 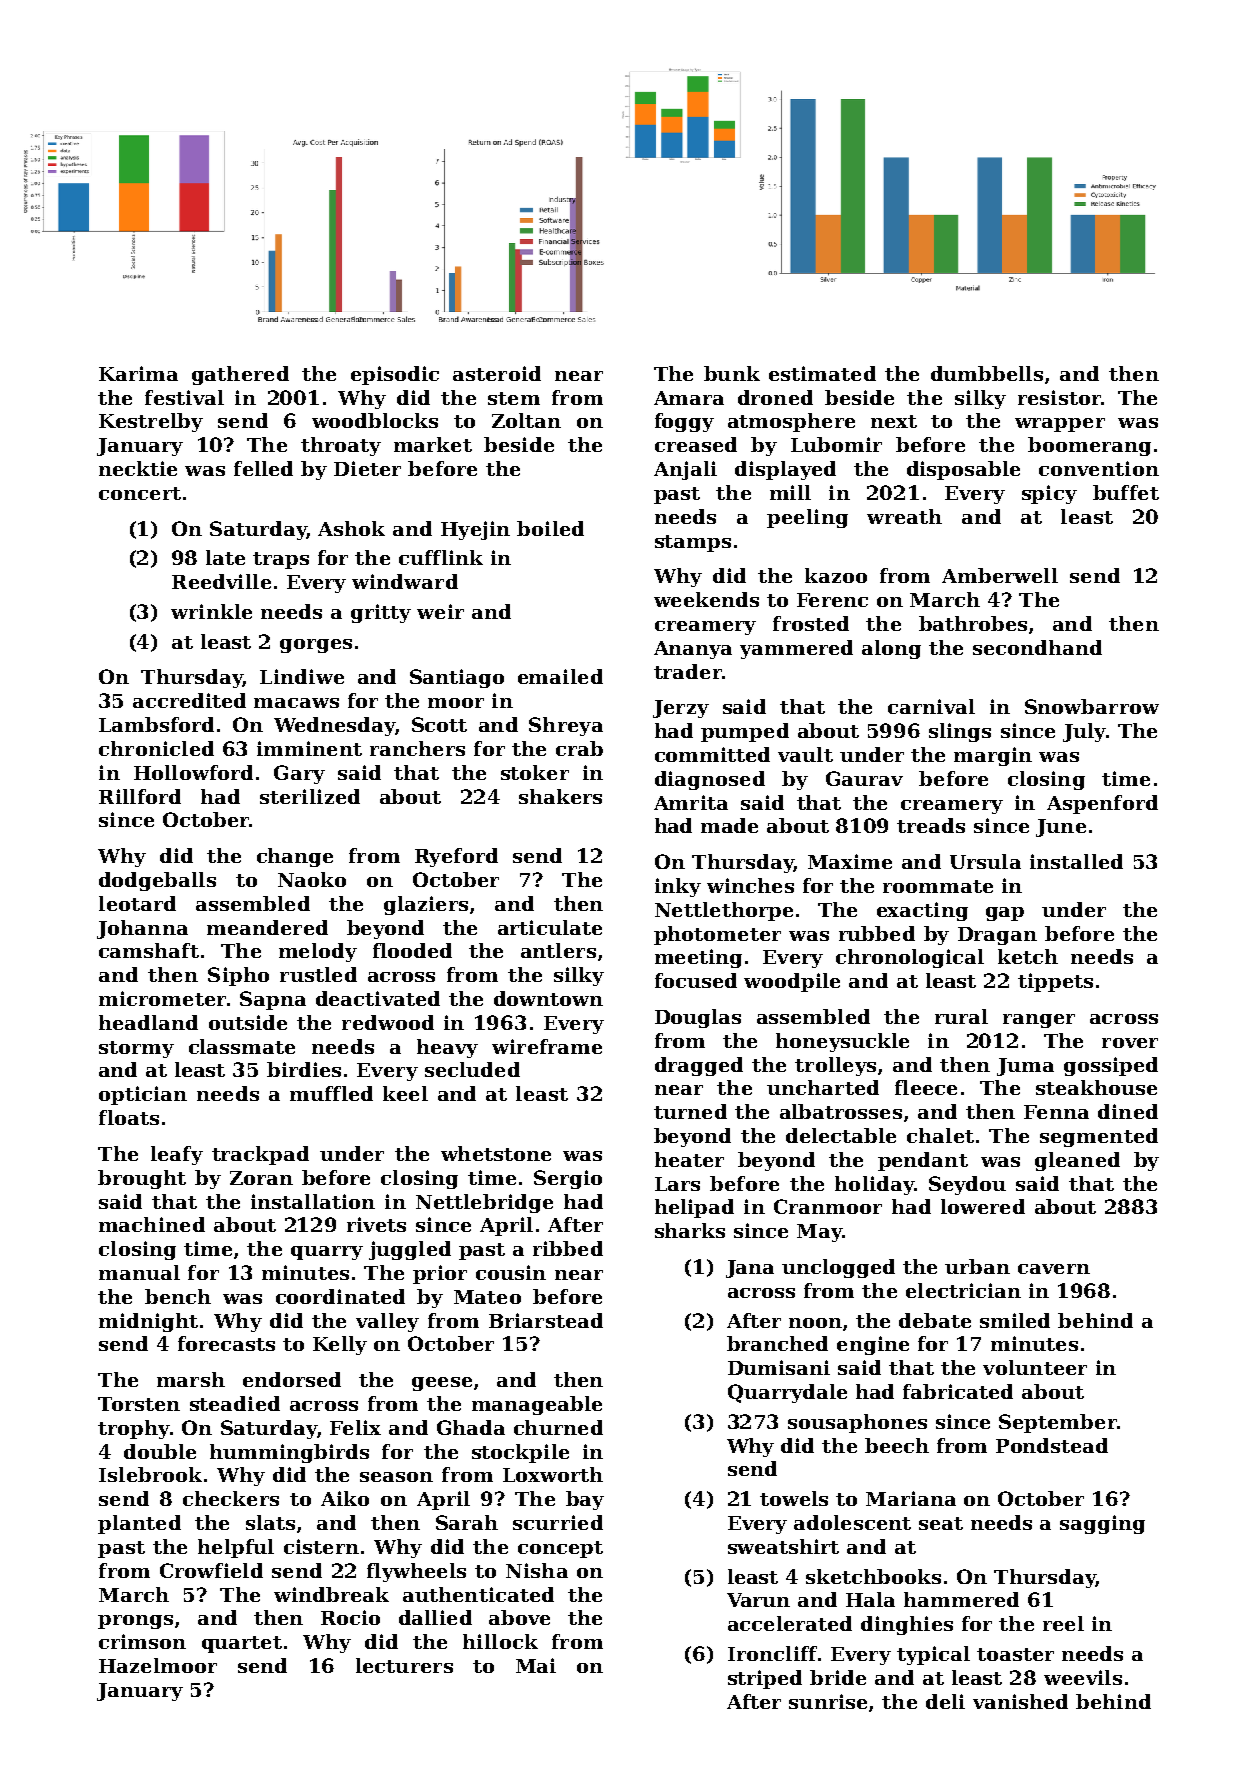 What do you see at coordinates (395, 375) in the screenshot?
I see `episodic` at bounding box center [395, 375].
